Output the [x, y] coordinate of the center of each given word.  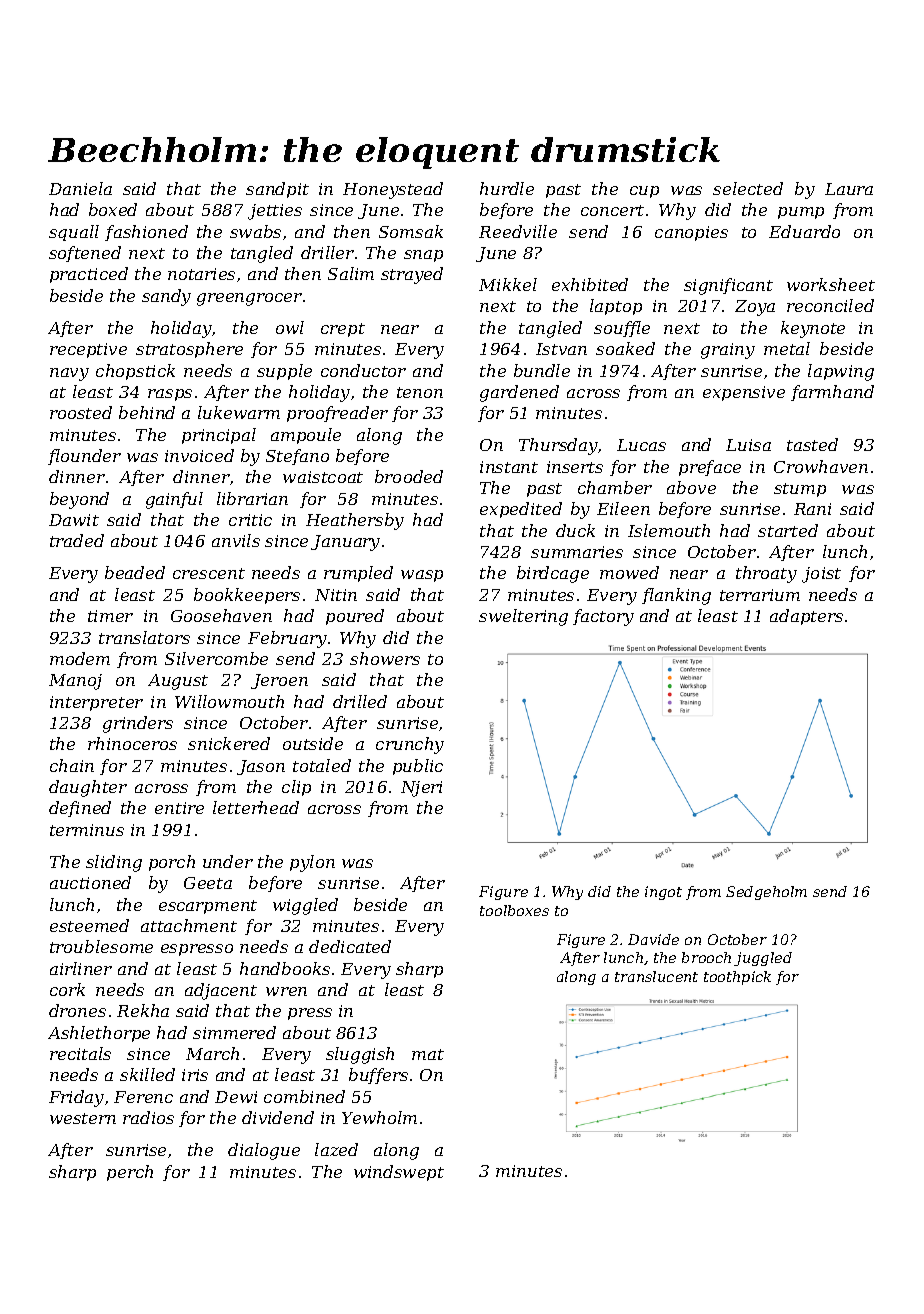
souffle [622, 329]
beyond [79, 500]
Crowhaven [821, 466]
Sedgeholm [766, 893]
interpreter [96, 703]
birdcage [553, 574]
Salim [351, 273]
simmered [234, 1032]
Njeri [421, 789]
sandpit [277, 190]
